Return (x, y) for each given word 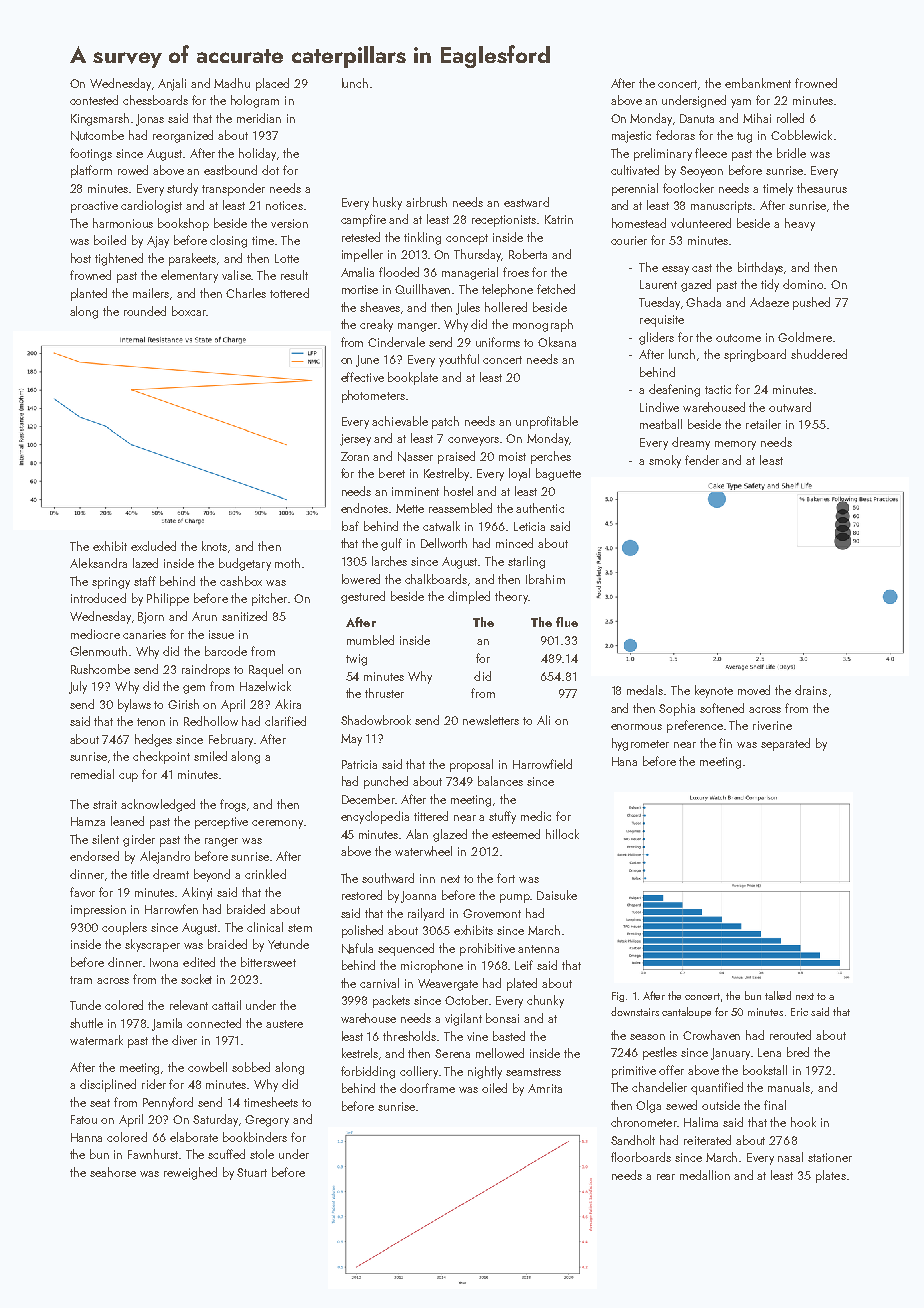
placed (272, 84)
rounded (145, 311)
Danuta (697, 118)
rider (154, 1084)
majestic (631, 137)
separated (785, 744)
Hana (624, 761)
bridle (791, 153)
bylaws (134, 705)
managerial (470, 273)
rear (666, 1177)
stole (262, 1154)
